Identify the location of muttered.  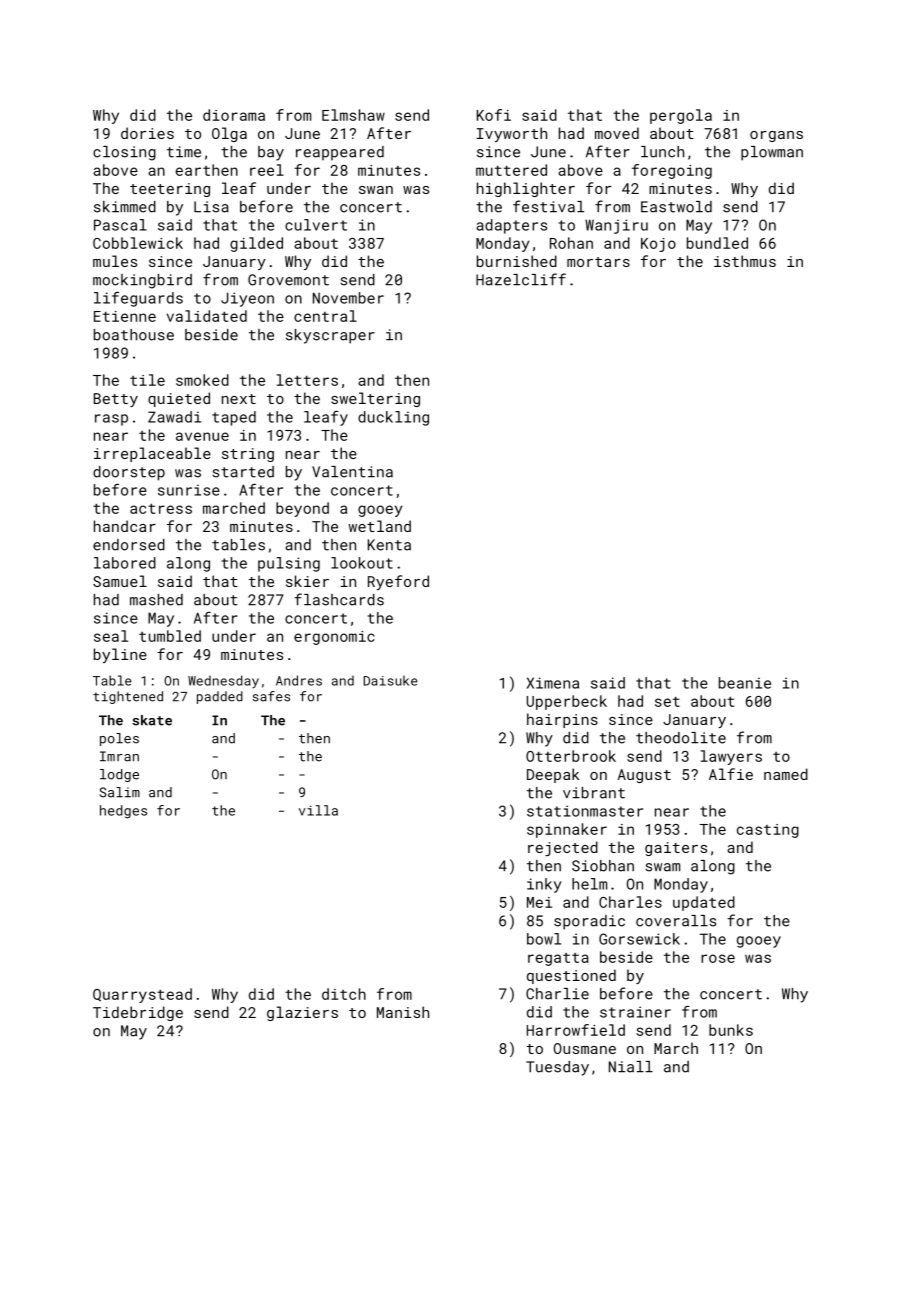
(511, 170).
